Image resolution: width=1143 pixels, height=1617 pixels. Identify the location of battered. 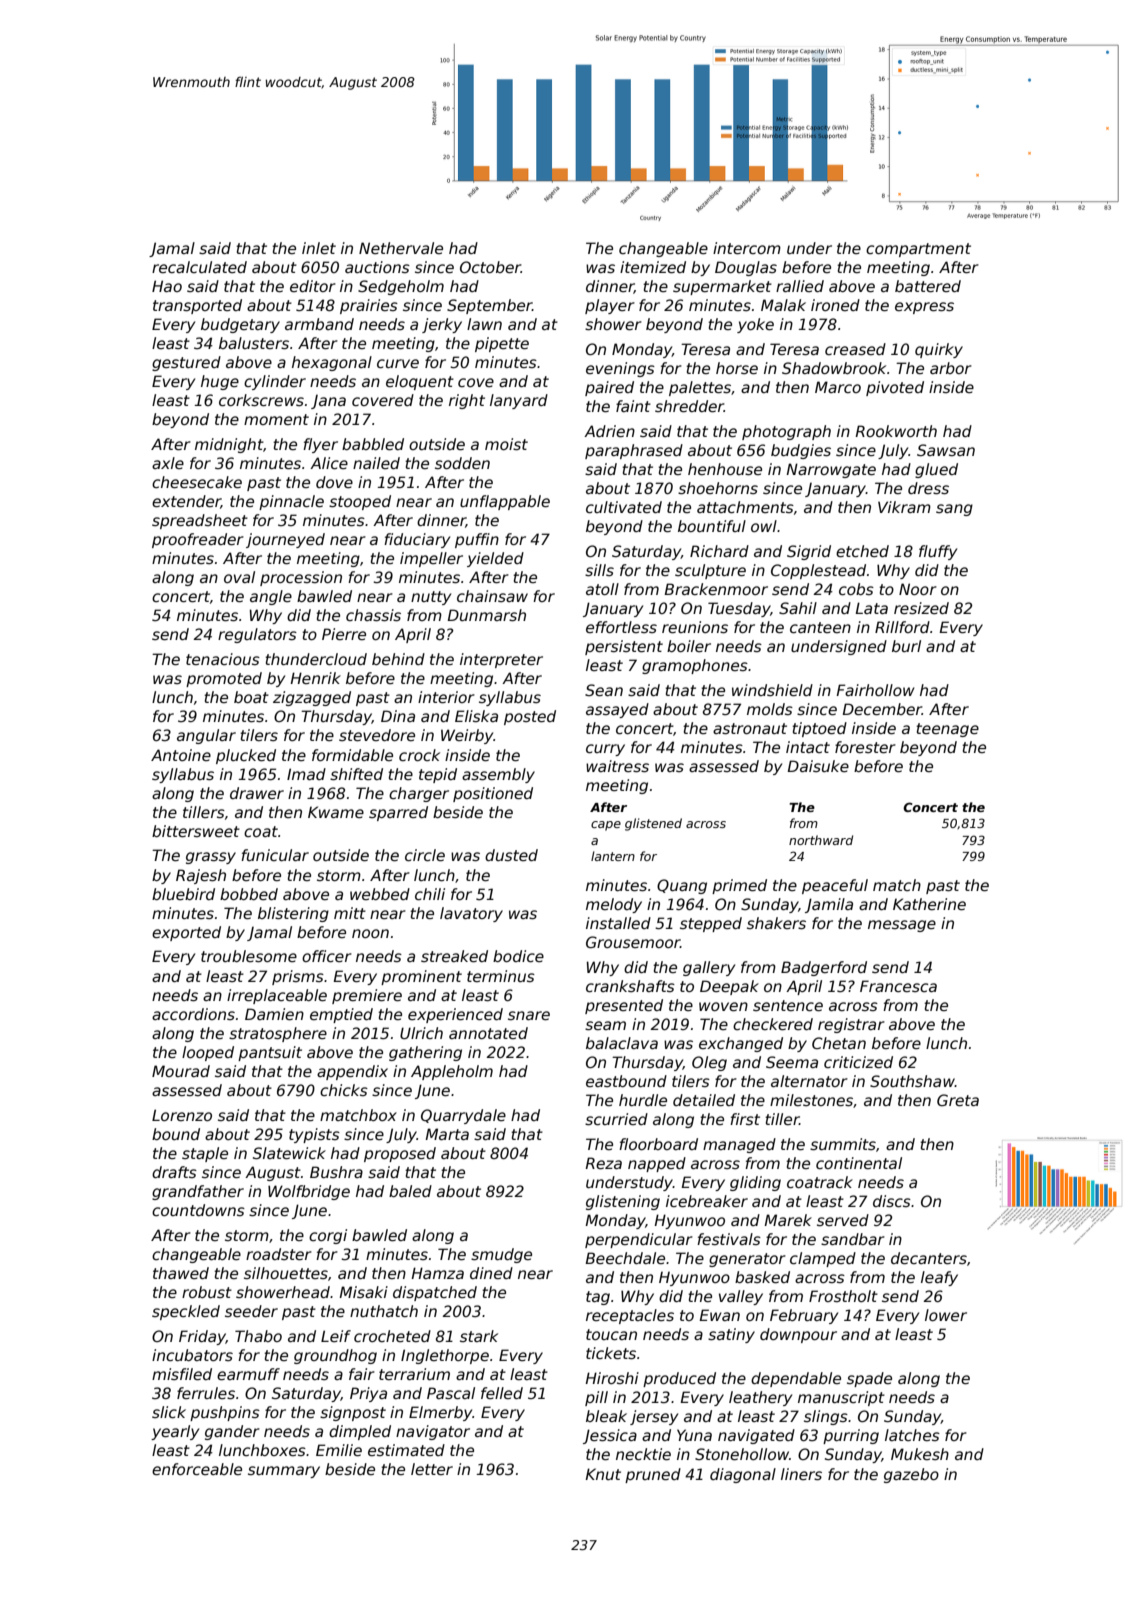
(928, 286).
